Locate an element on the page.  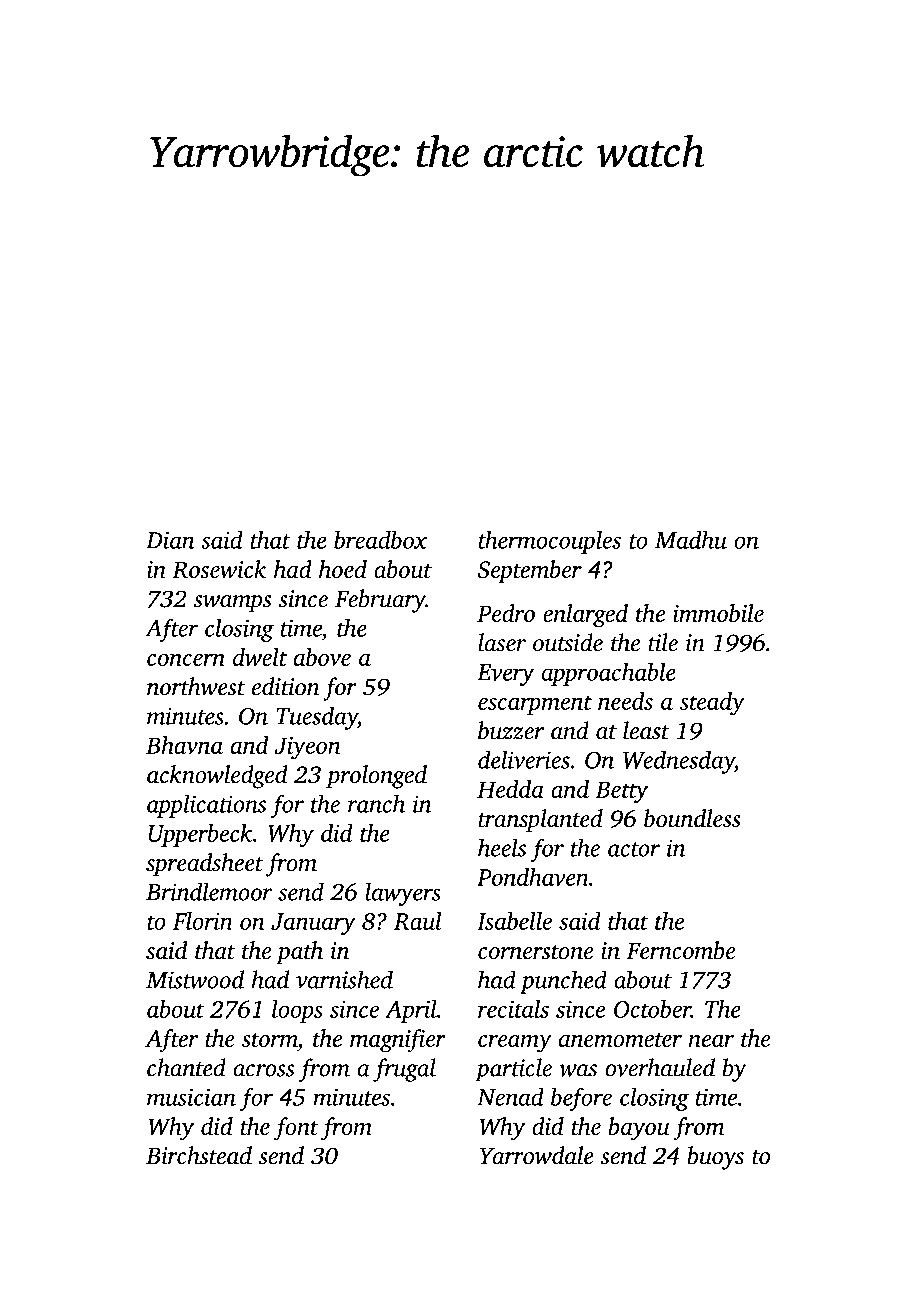
immobile is located at coordinates (718, 613).
